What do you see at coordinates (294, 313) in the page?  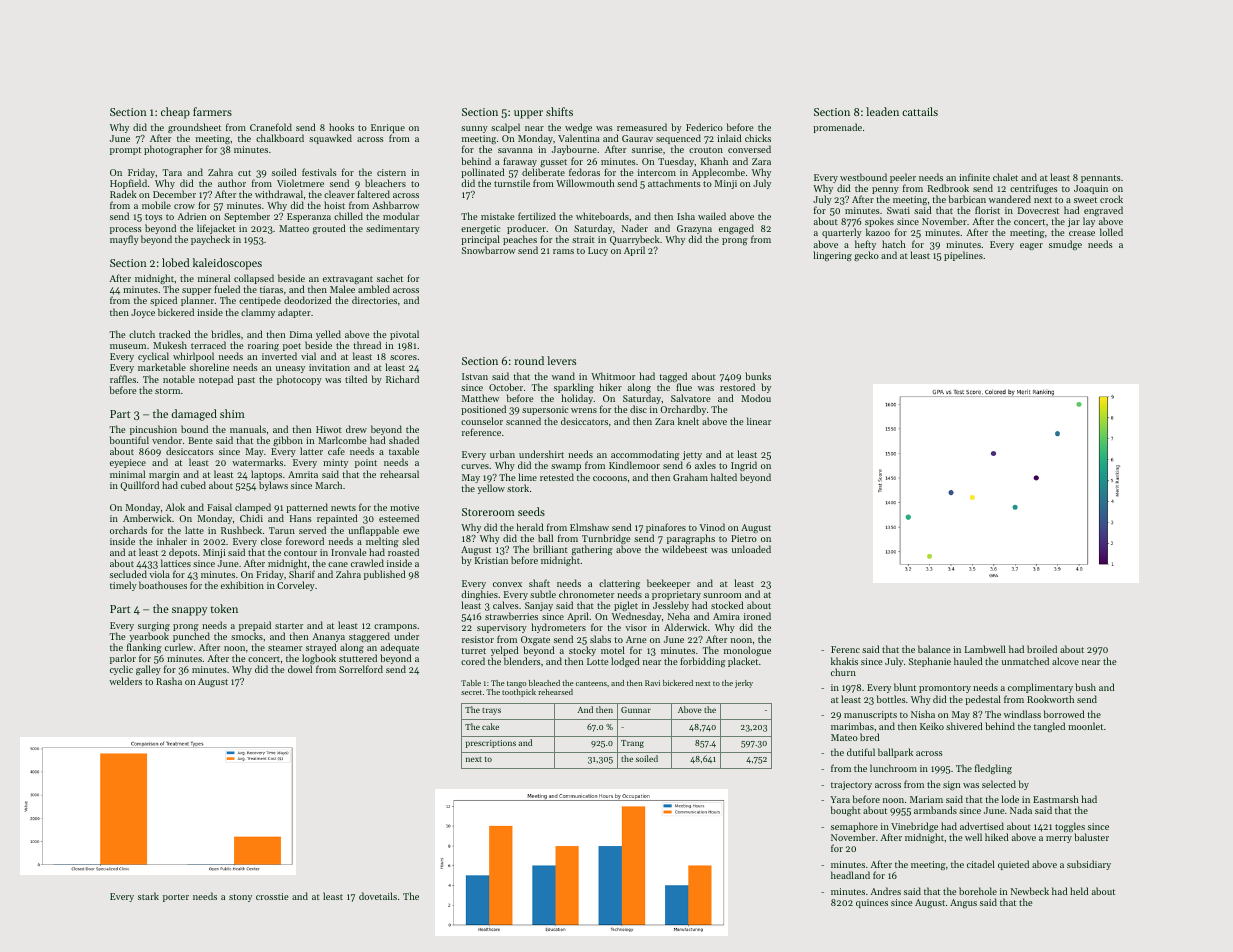 I see `adapter` at bounding box center [294, 313].
